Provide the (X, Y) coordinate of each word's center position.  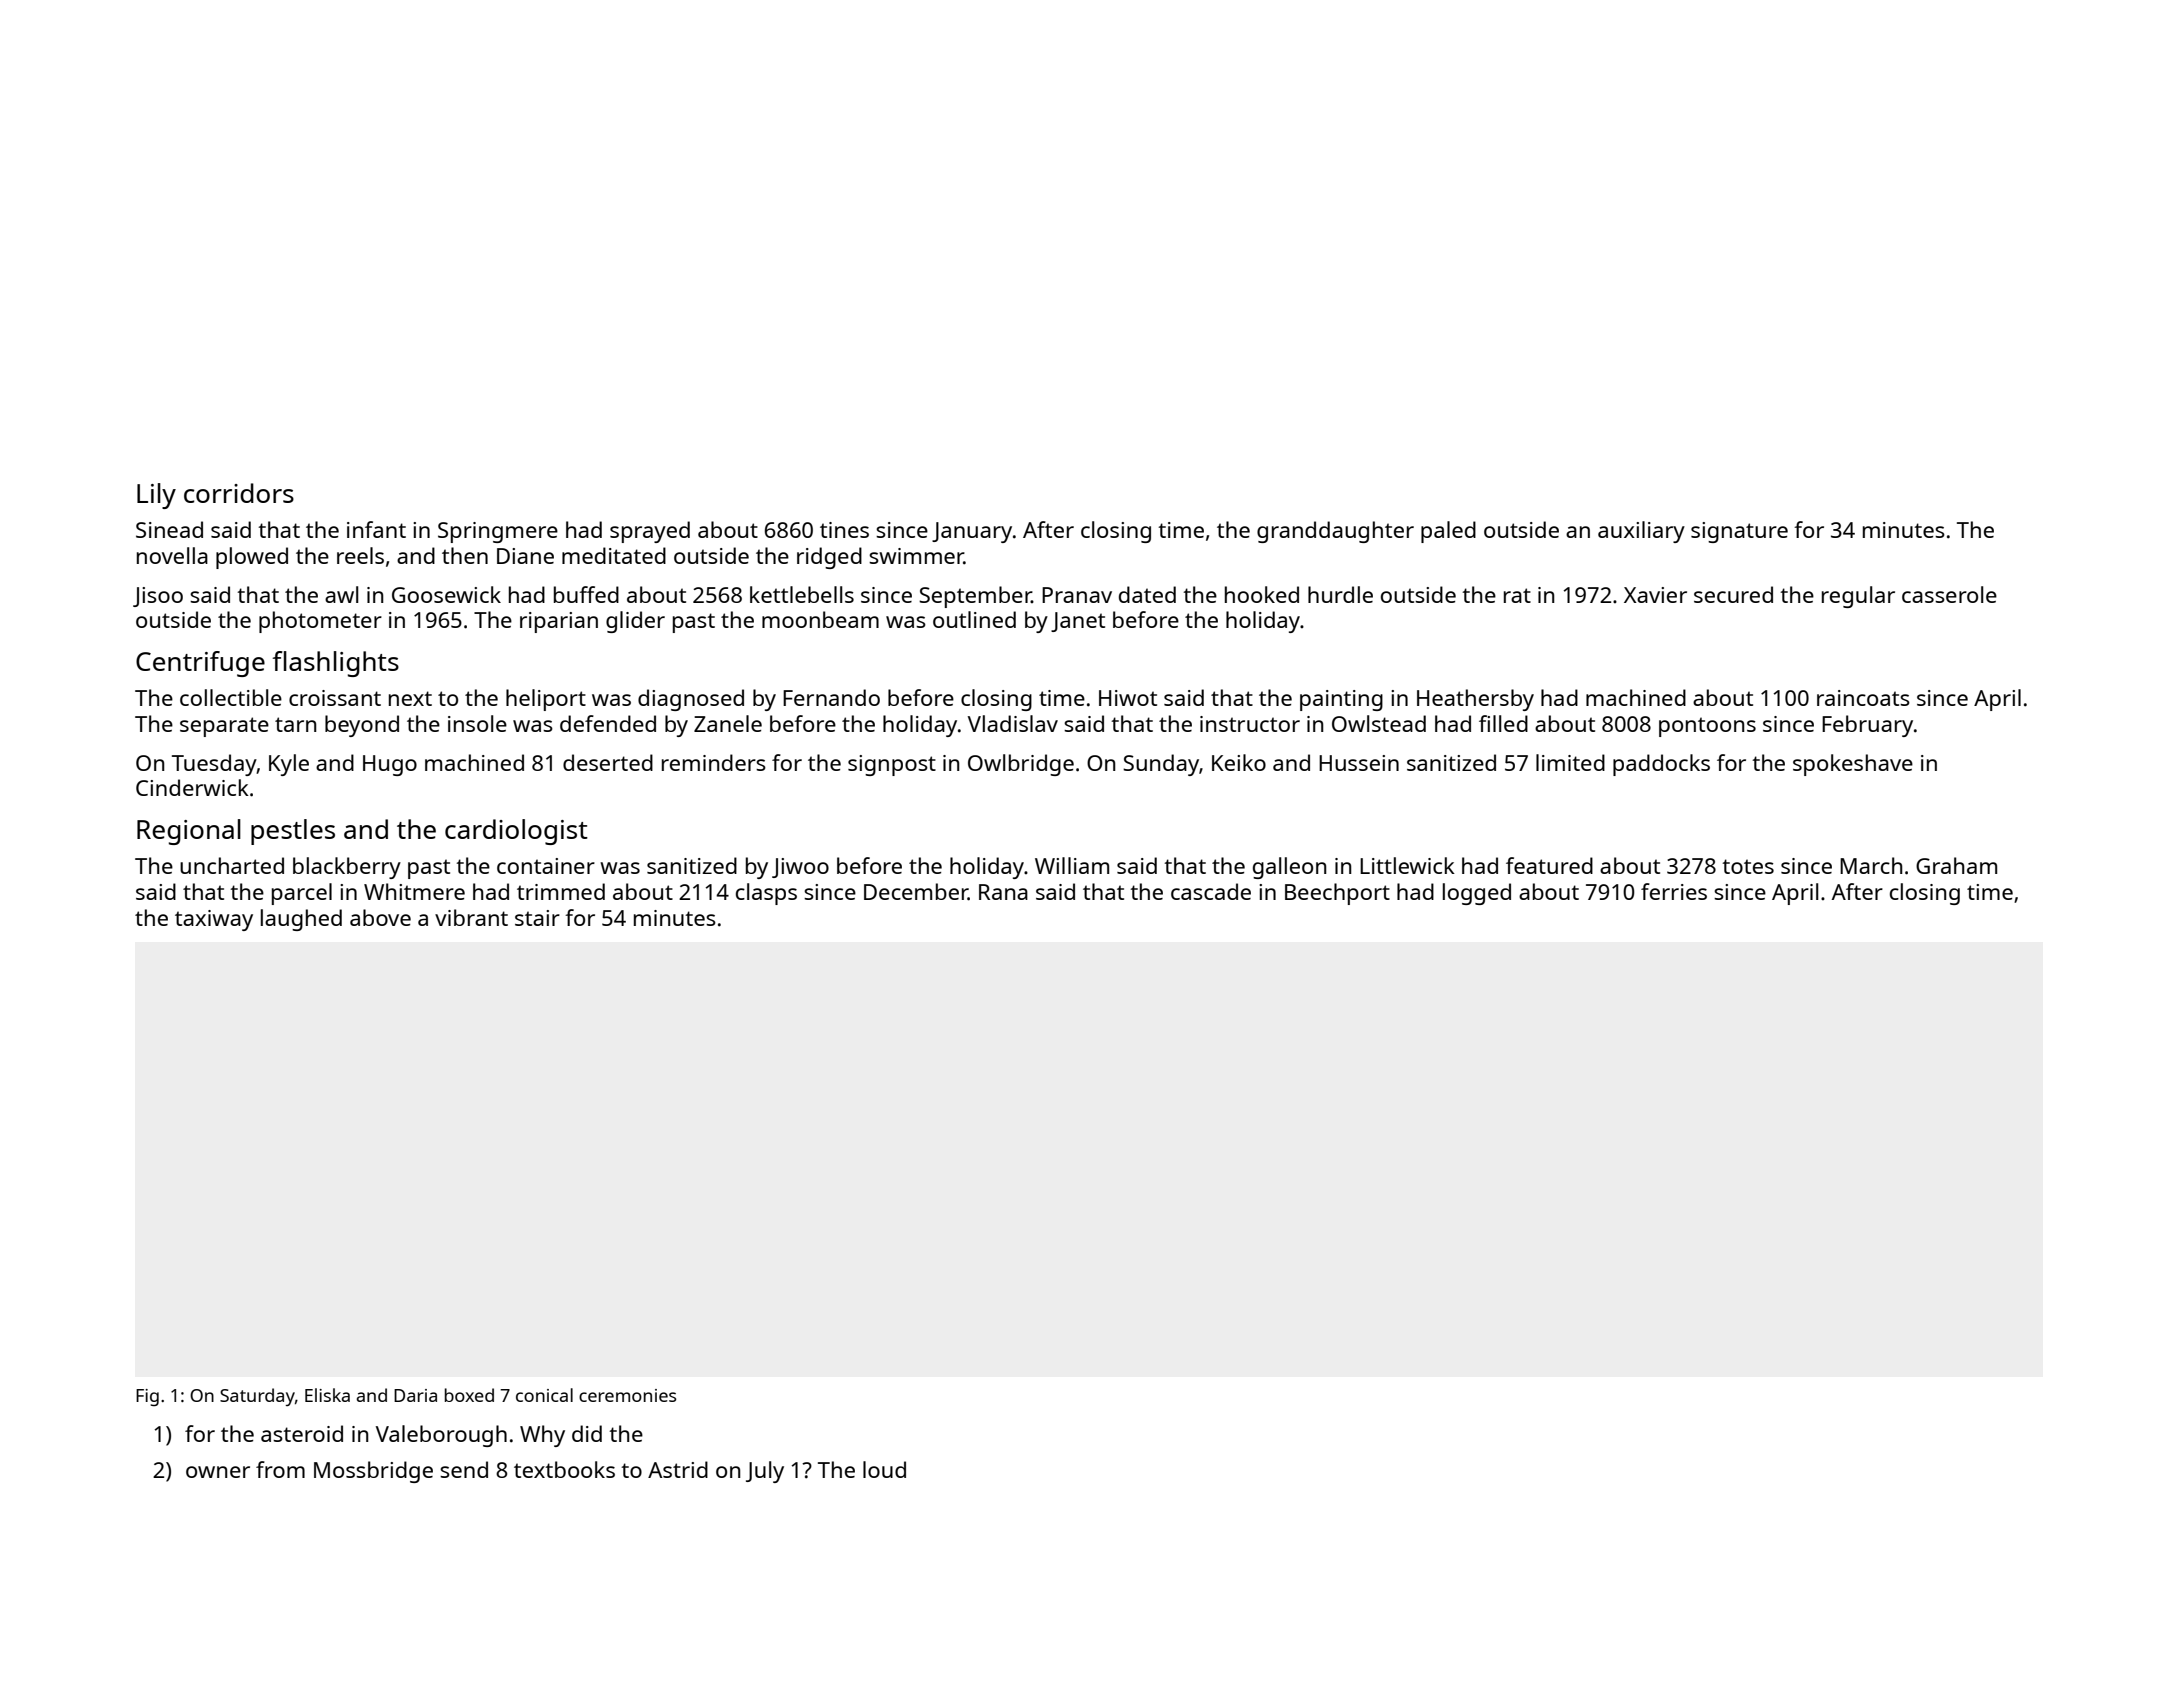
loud (884, 1469)
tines (844, 530)
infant (376, 529)
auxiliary (1641, 532)
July (765, 1472)
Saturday (257, 1397)
